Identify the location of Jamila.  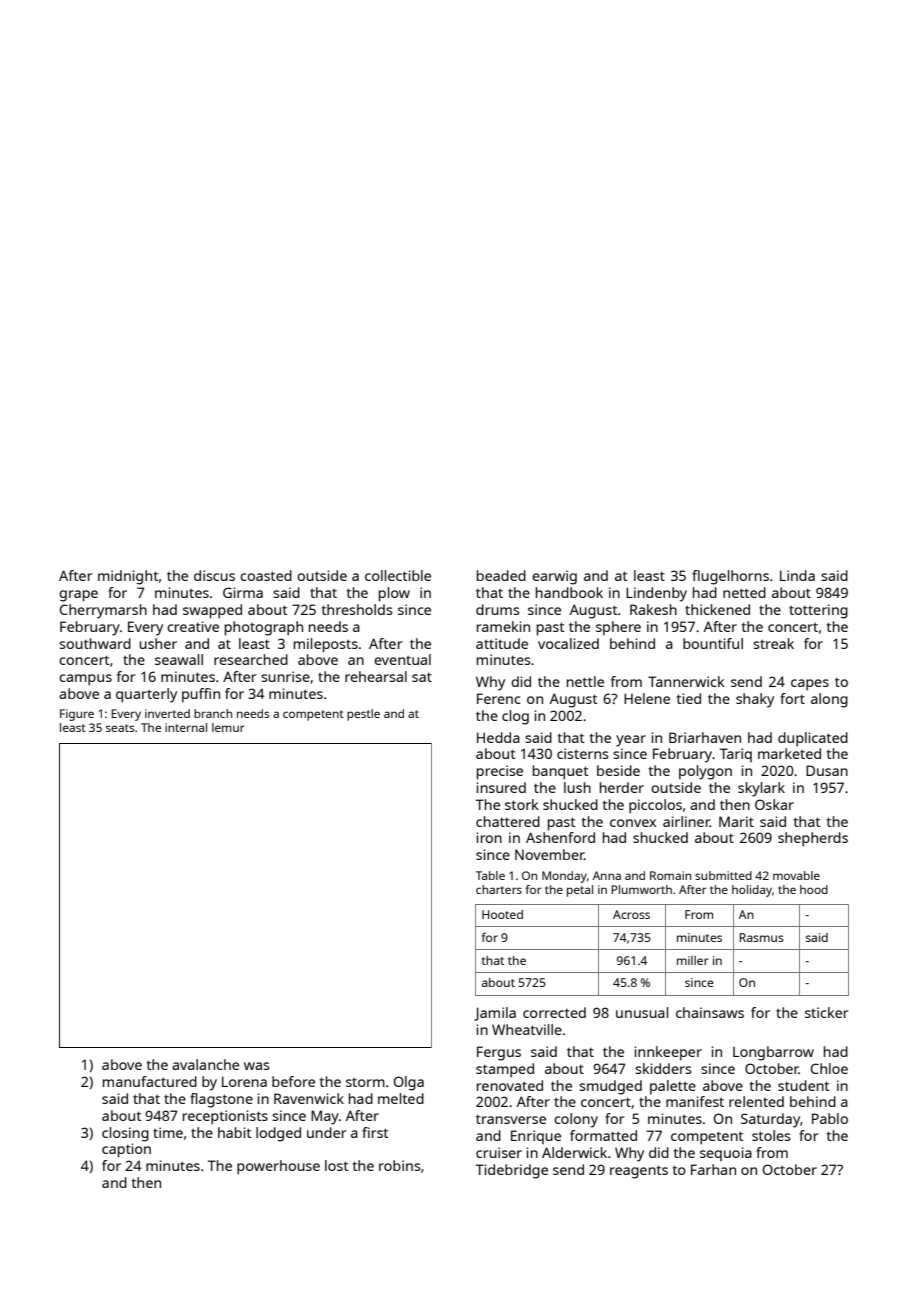
(495, 1014).
